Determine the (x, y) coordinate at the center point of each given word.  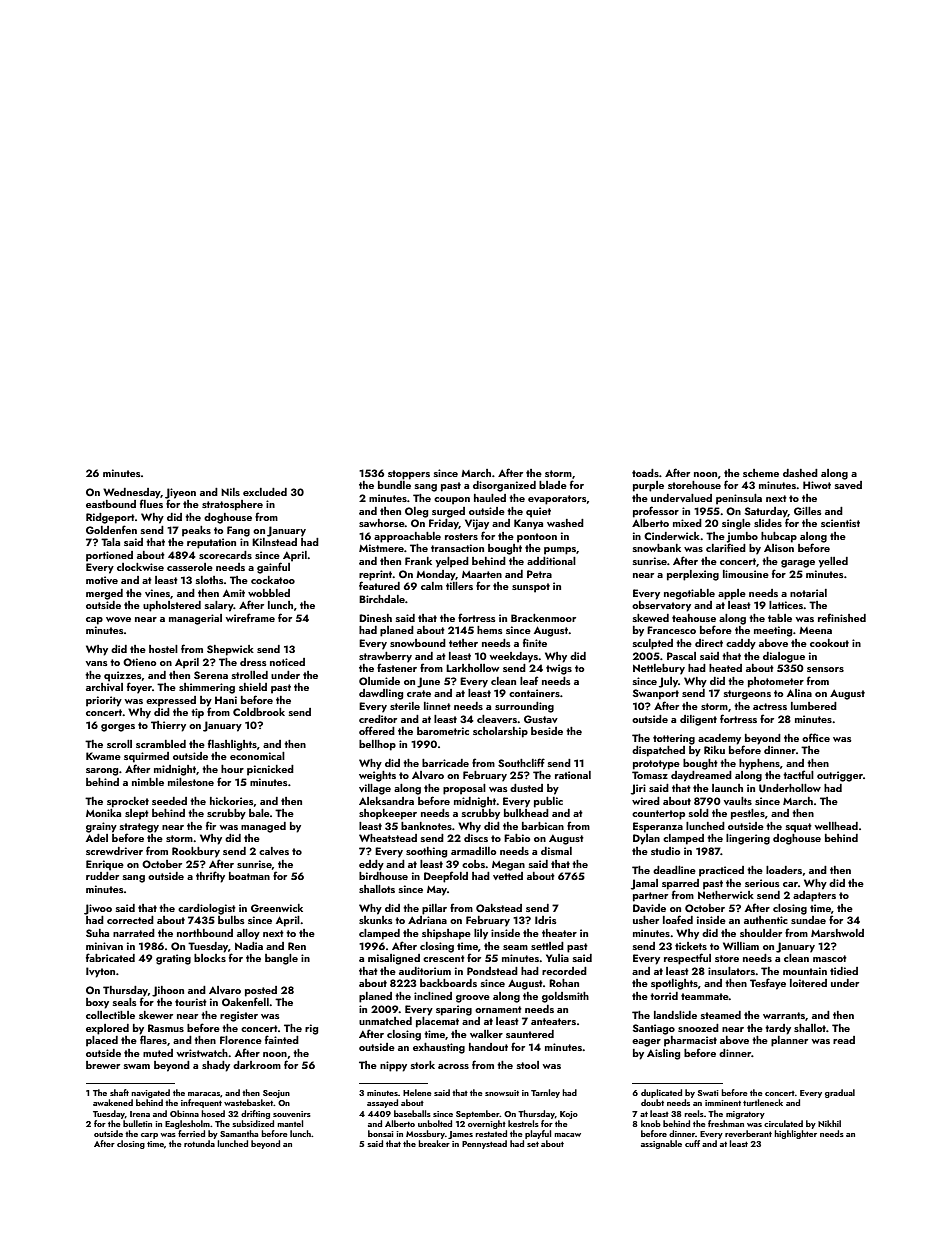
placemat (437, 1022)
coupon (452, 501)
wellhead (836, 826)
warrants (784, 1015)
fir (211, 825)
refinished (842, 617)
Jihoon (168, 991)
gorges (118, 728)
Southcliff (521, 762)
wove (118, 619)
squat (799, 828)
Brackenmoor (543, 618)
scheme (761, 473)
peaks (196, 531)
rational (573, 775)
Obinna (184, 1113)
